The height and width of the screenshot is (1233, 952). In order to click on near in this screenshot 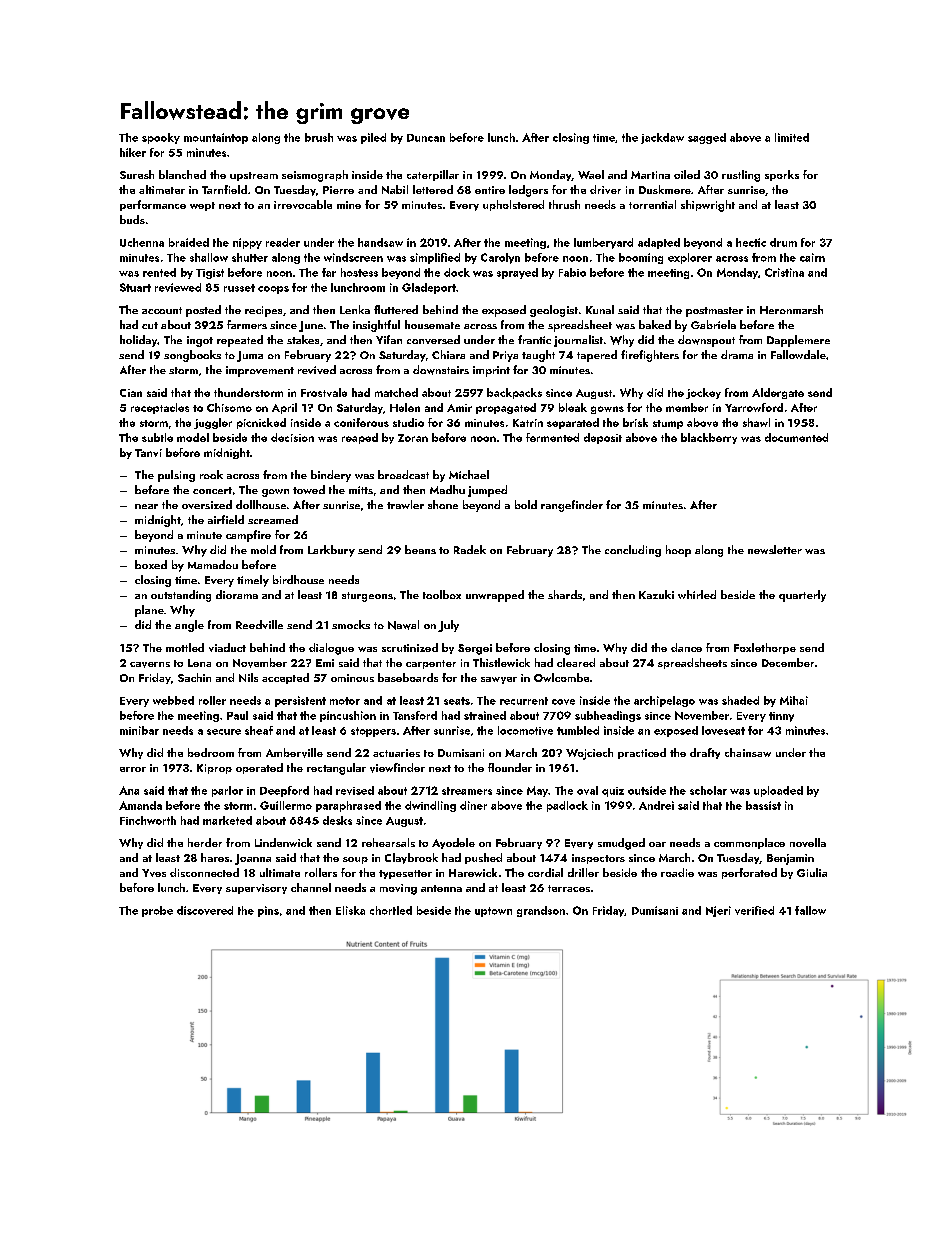, I will do `click(146, 506)`.
